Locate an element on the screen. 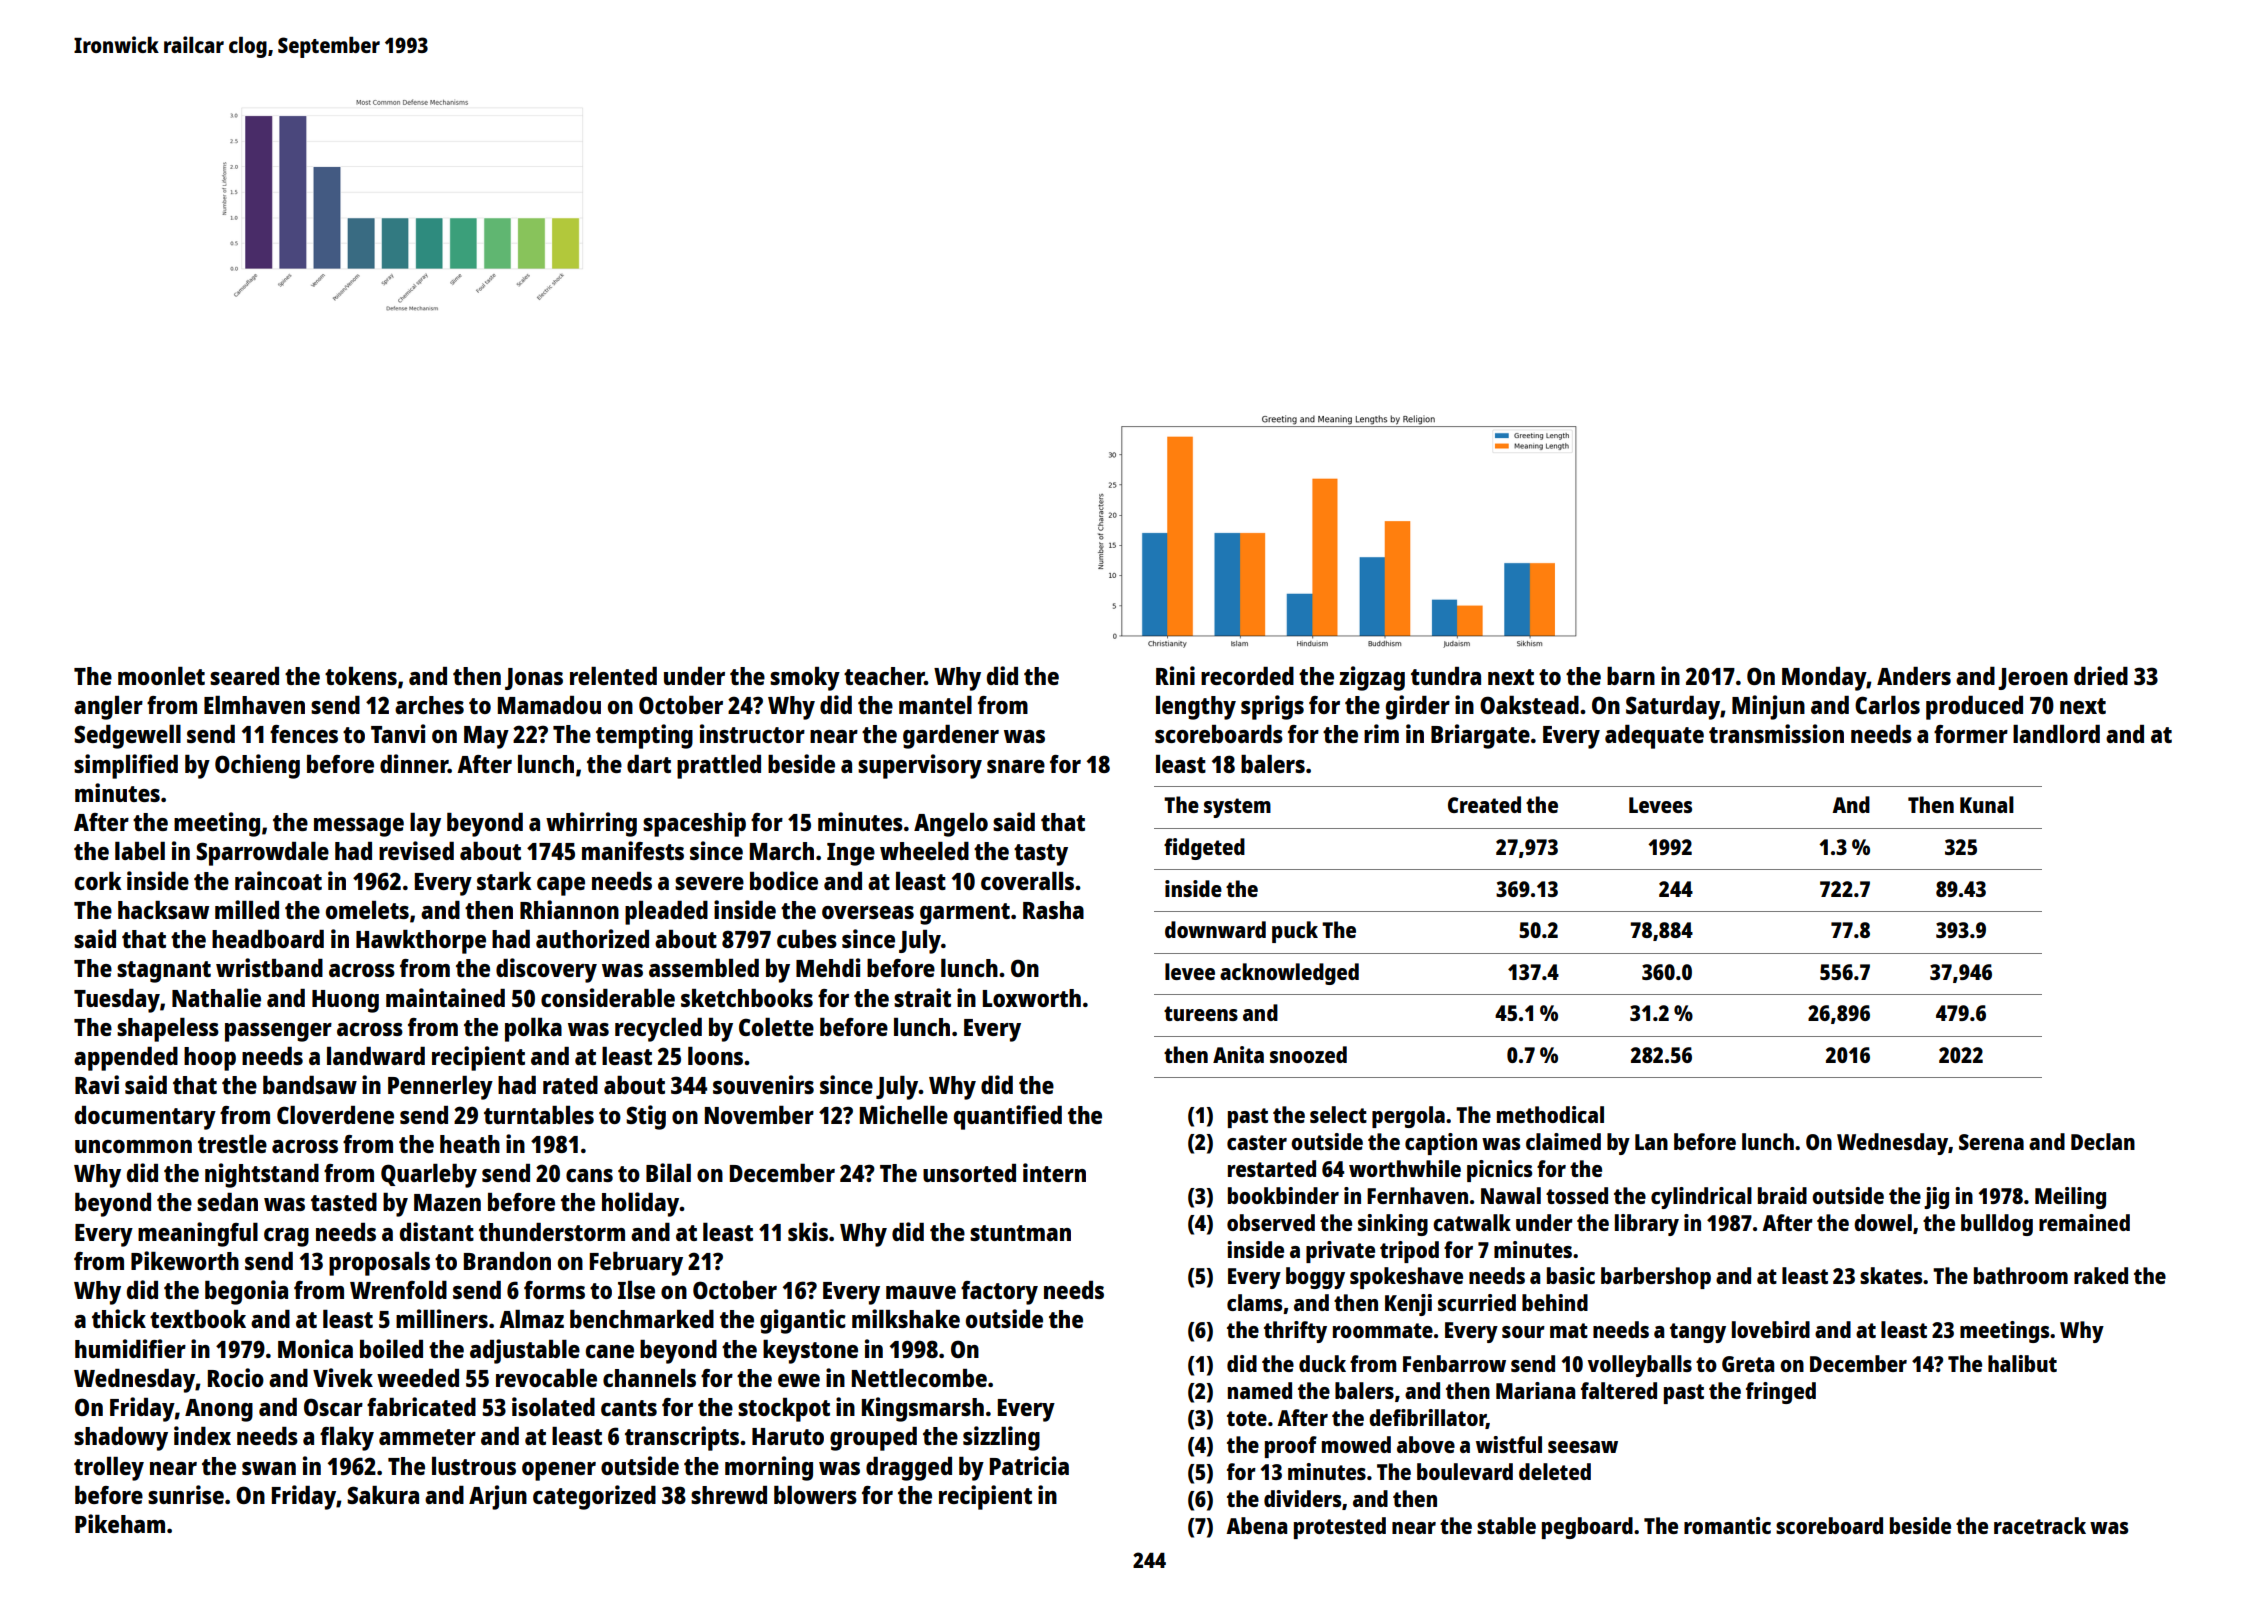 The image size is (2266, 1602). cork is located at coordinates (98, 881).
